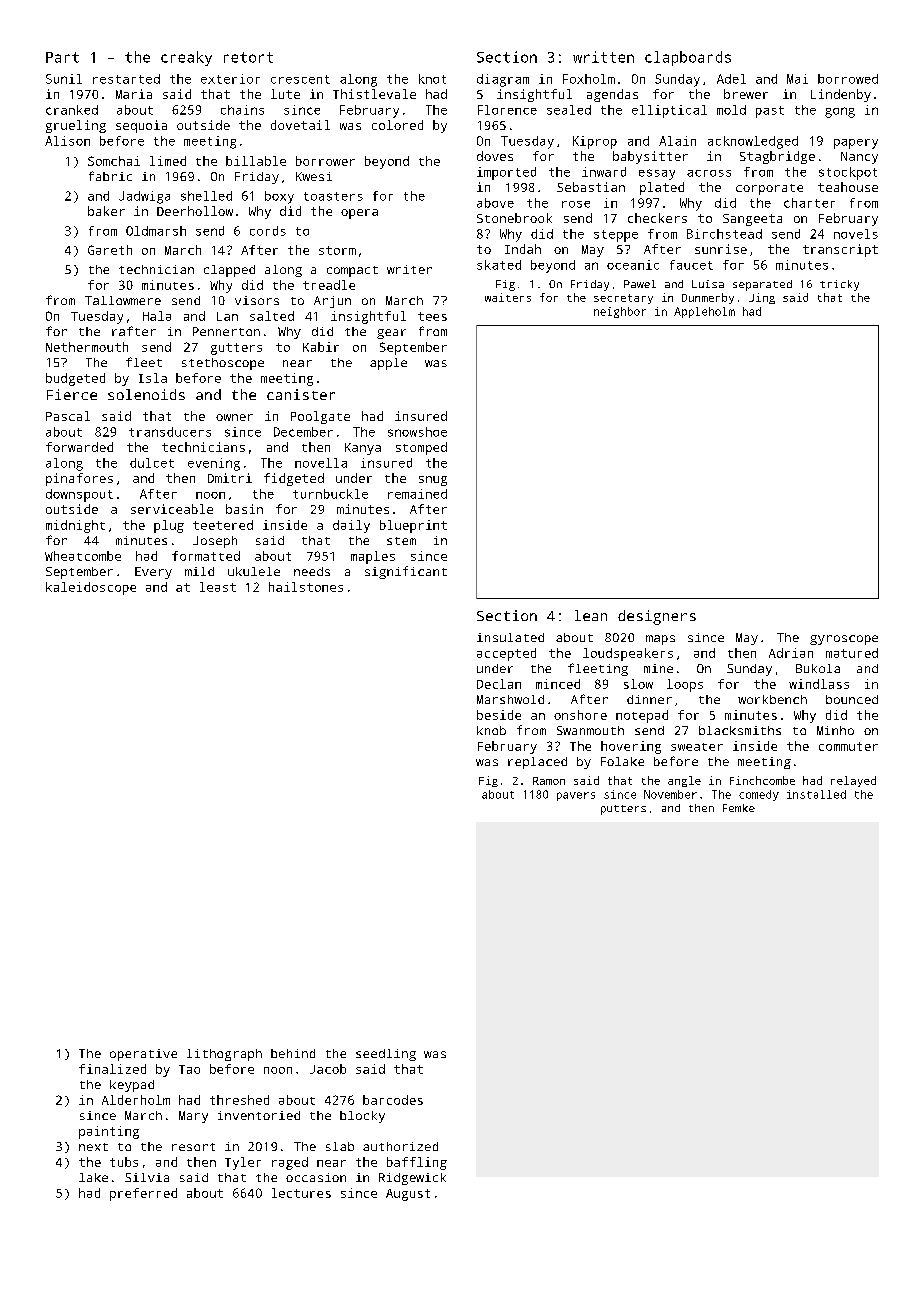 Image resolution: width=924 pixels, height=1308 pixels. Describe the element at coordinates (809, 203) in the document. I see `charter` at that location.
